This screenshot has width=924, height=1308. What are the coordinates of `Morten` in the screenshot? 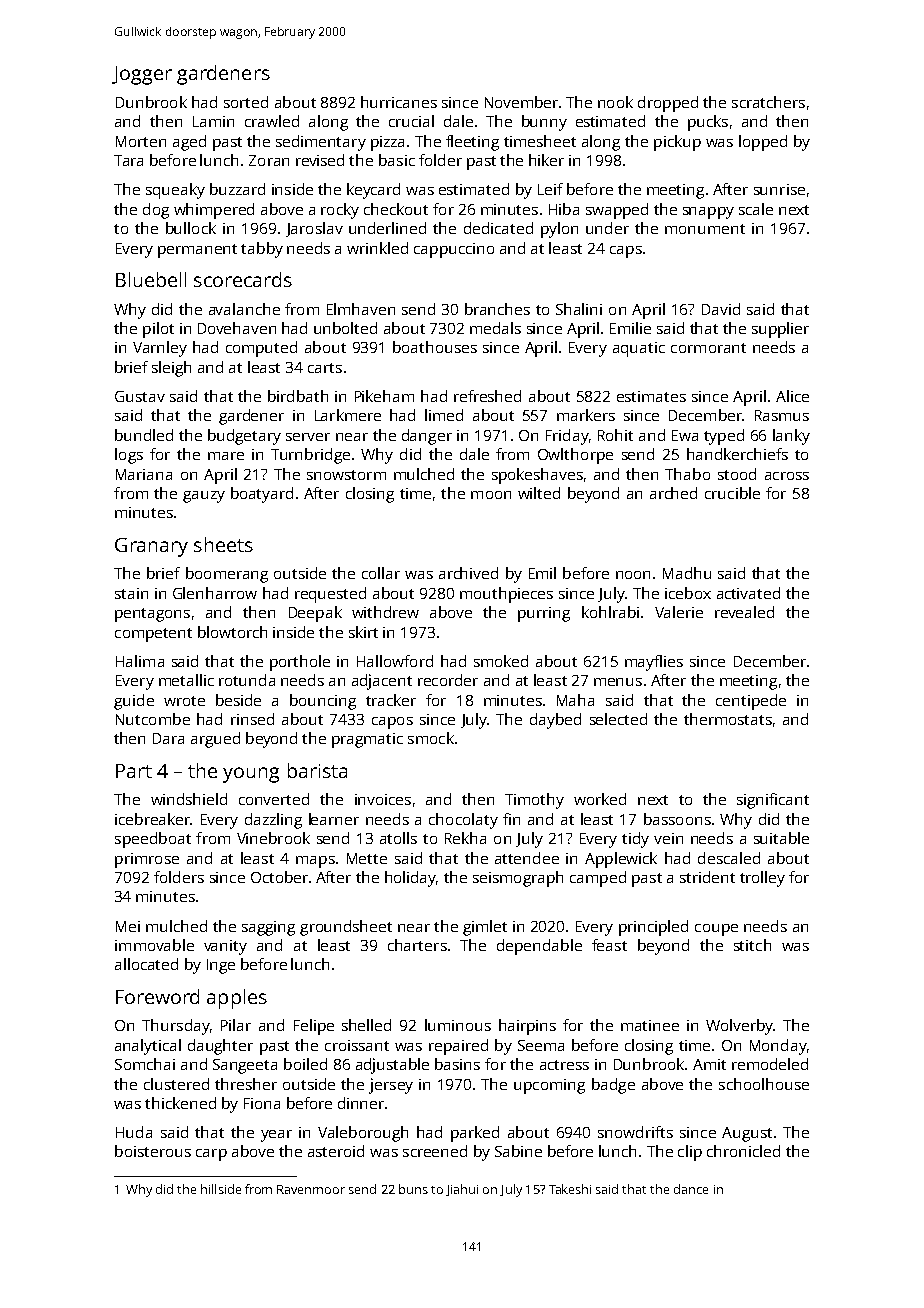 It's located at (141, 141).
